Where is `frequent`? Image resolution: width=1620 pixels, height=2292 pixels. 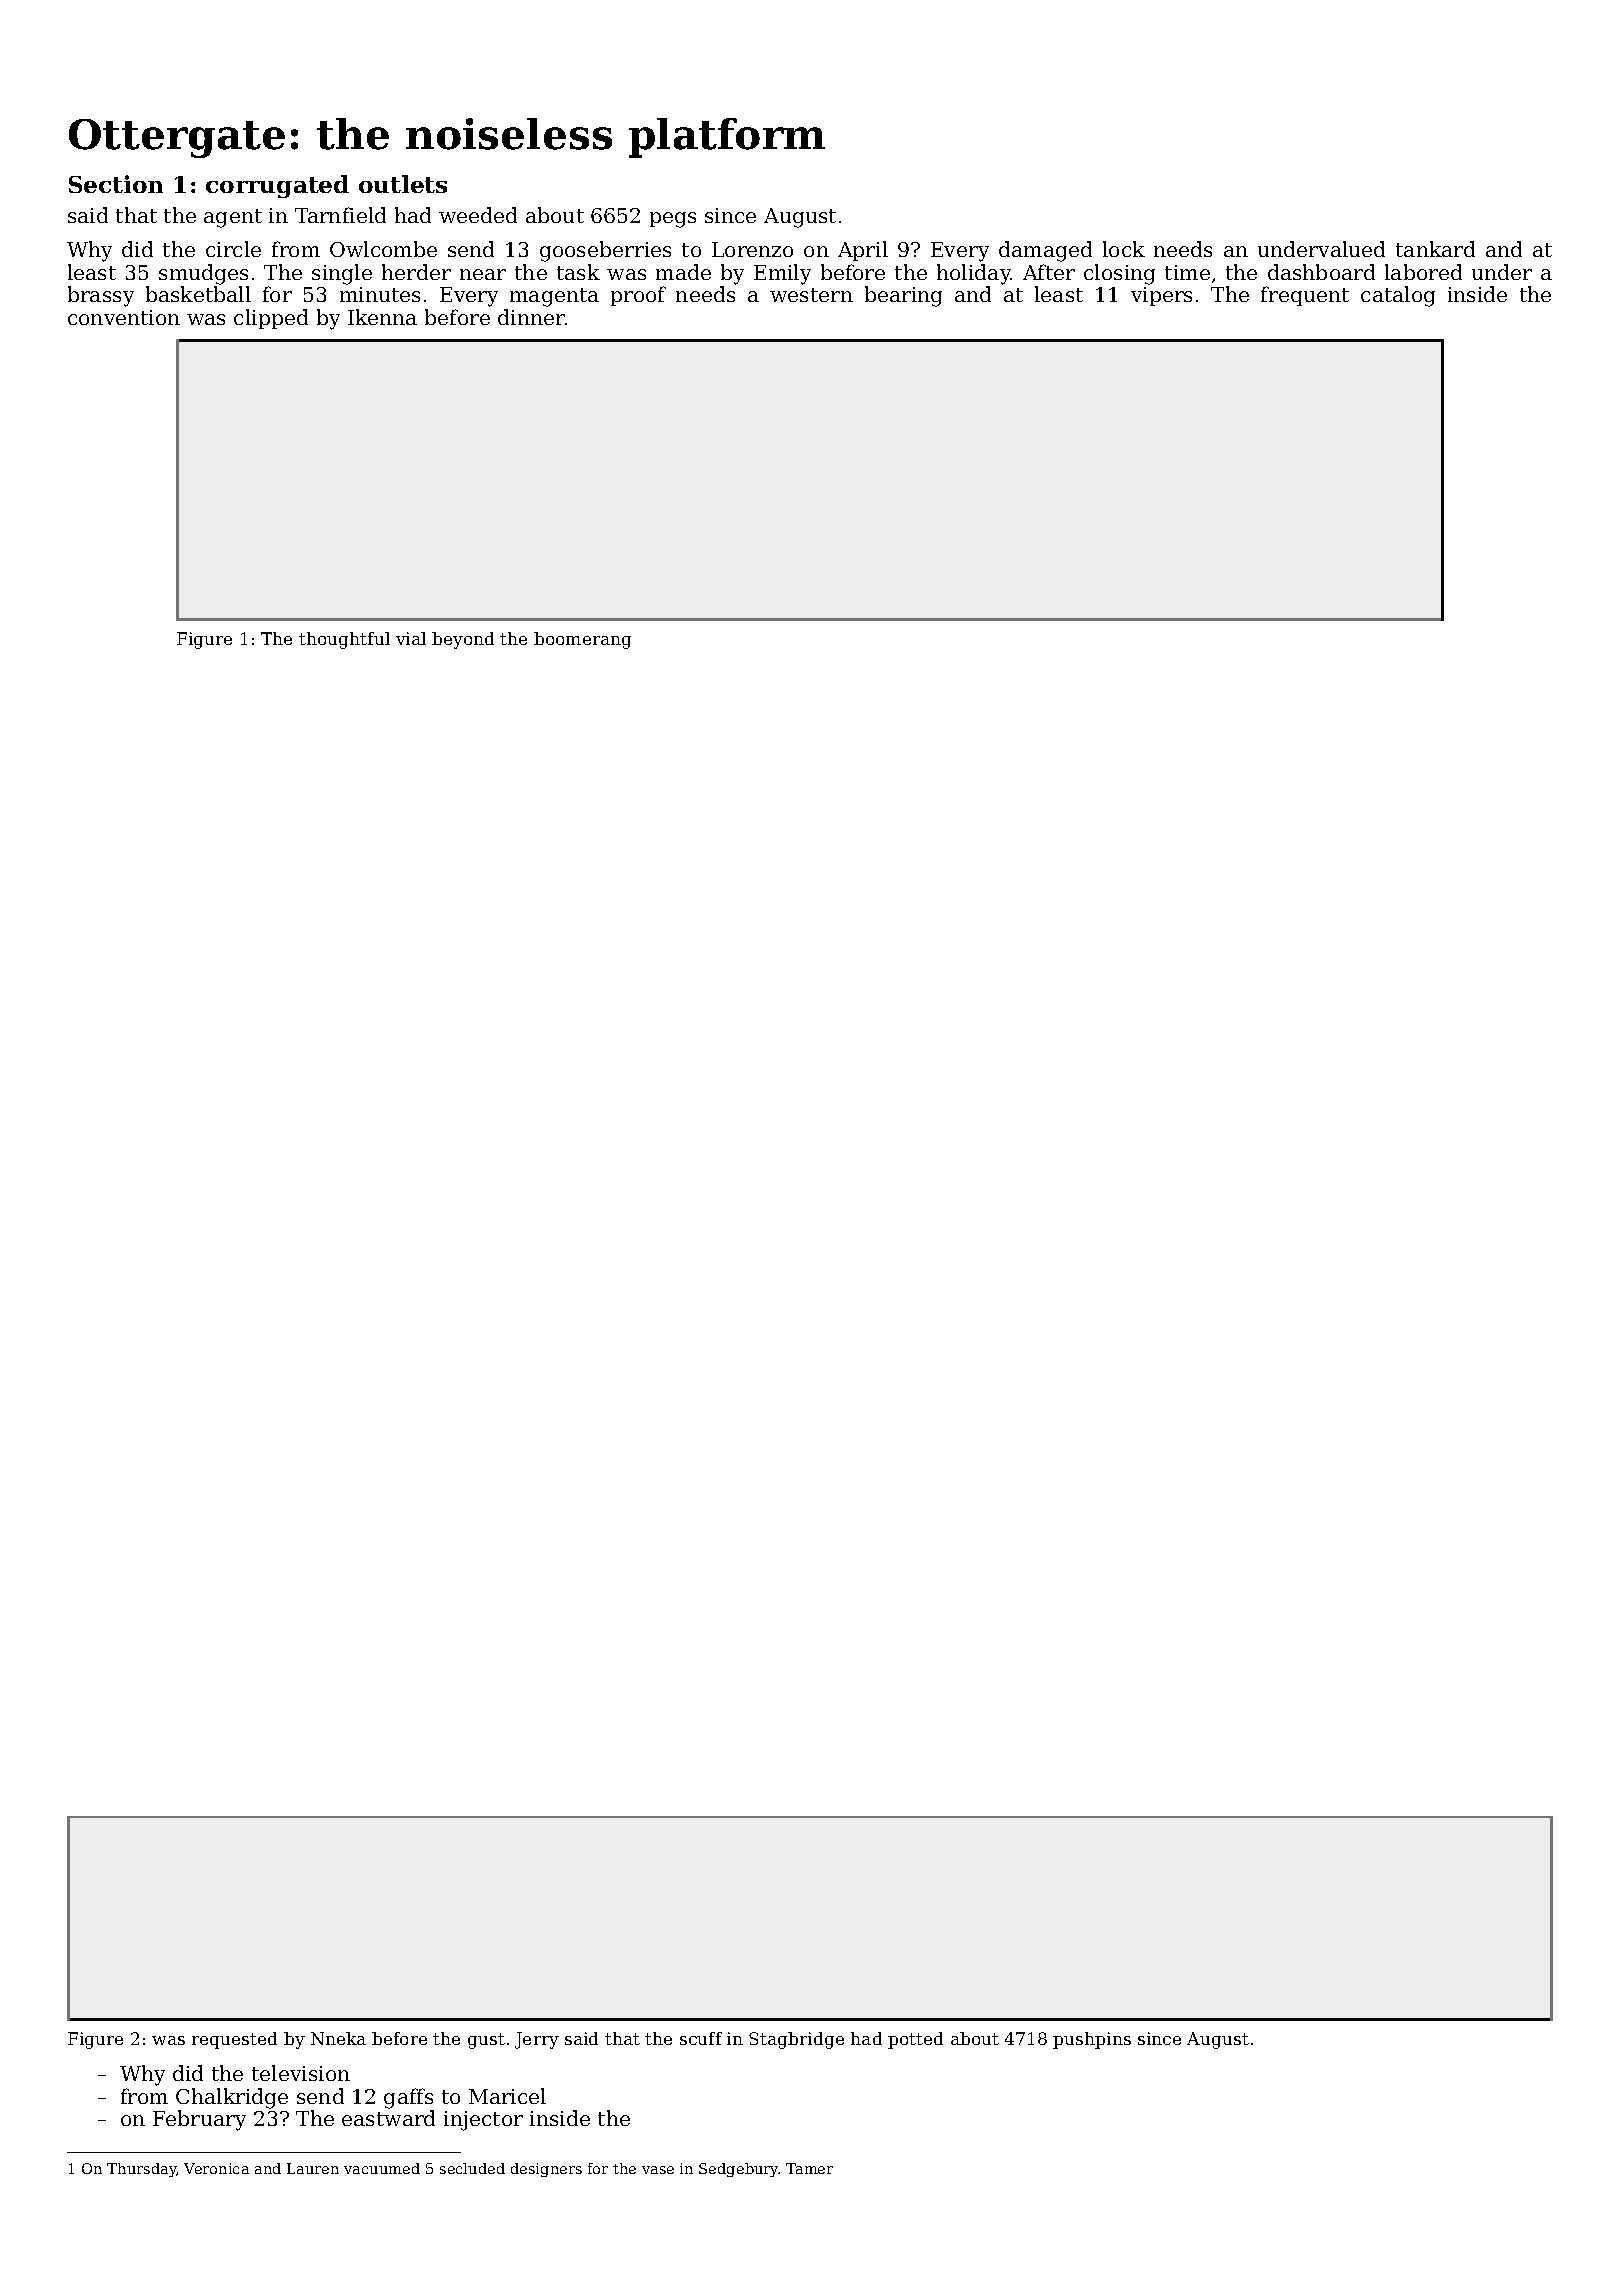 frequent is located at coordinates (1305, 296).
